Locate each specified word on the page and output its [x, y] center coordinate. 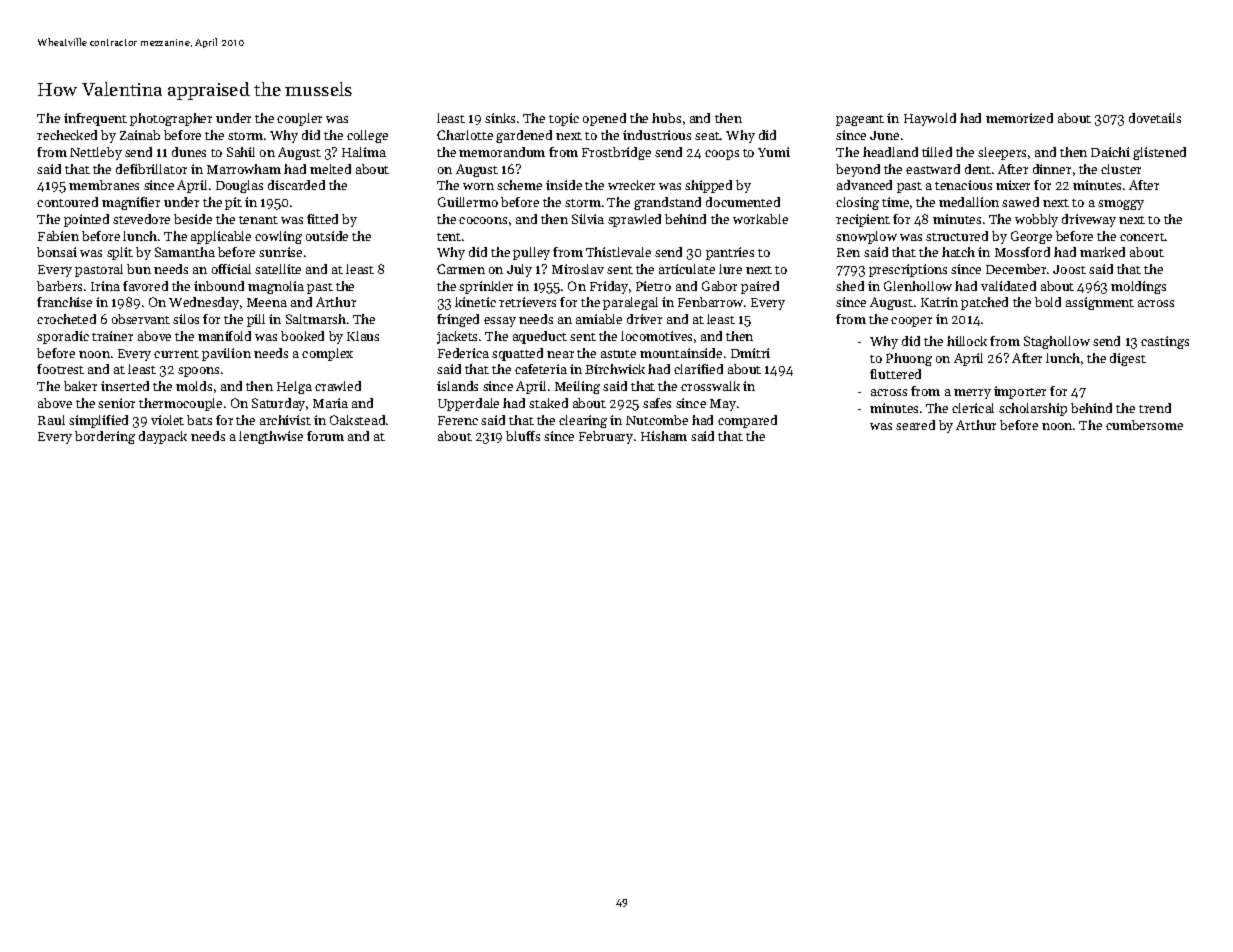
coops [722, 155]
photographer [171, 119]
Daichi [1110, 152]
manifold [224, 336]
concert [1142, 237]
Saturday [278, 404]
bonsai [57, 252]
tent [449, 237]
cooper [911, 322]
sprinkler [486, 287]
